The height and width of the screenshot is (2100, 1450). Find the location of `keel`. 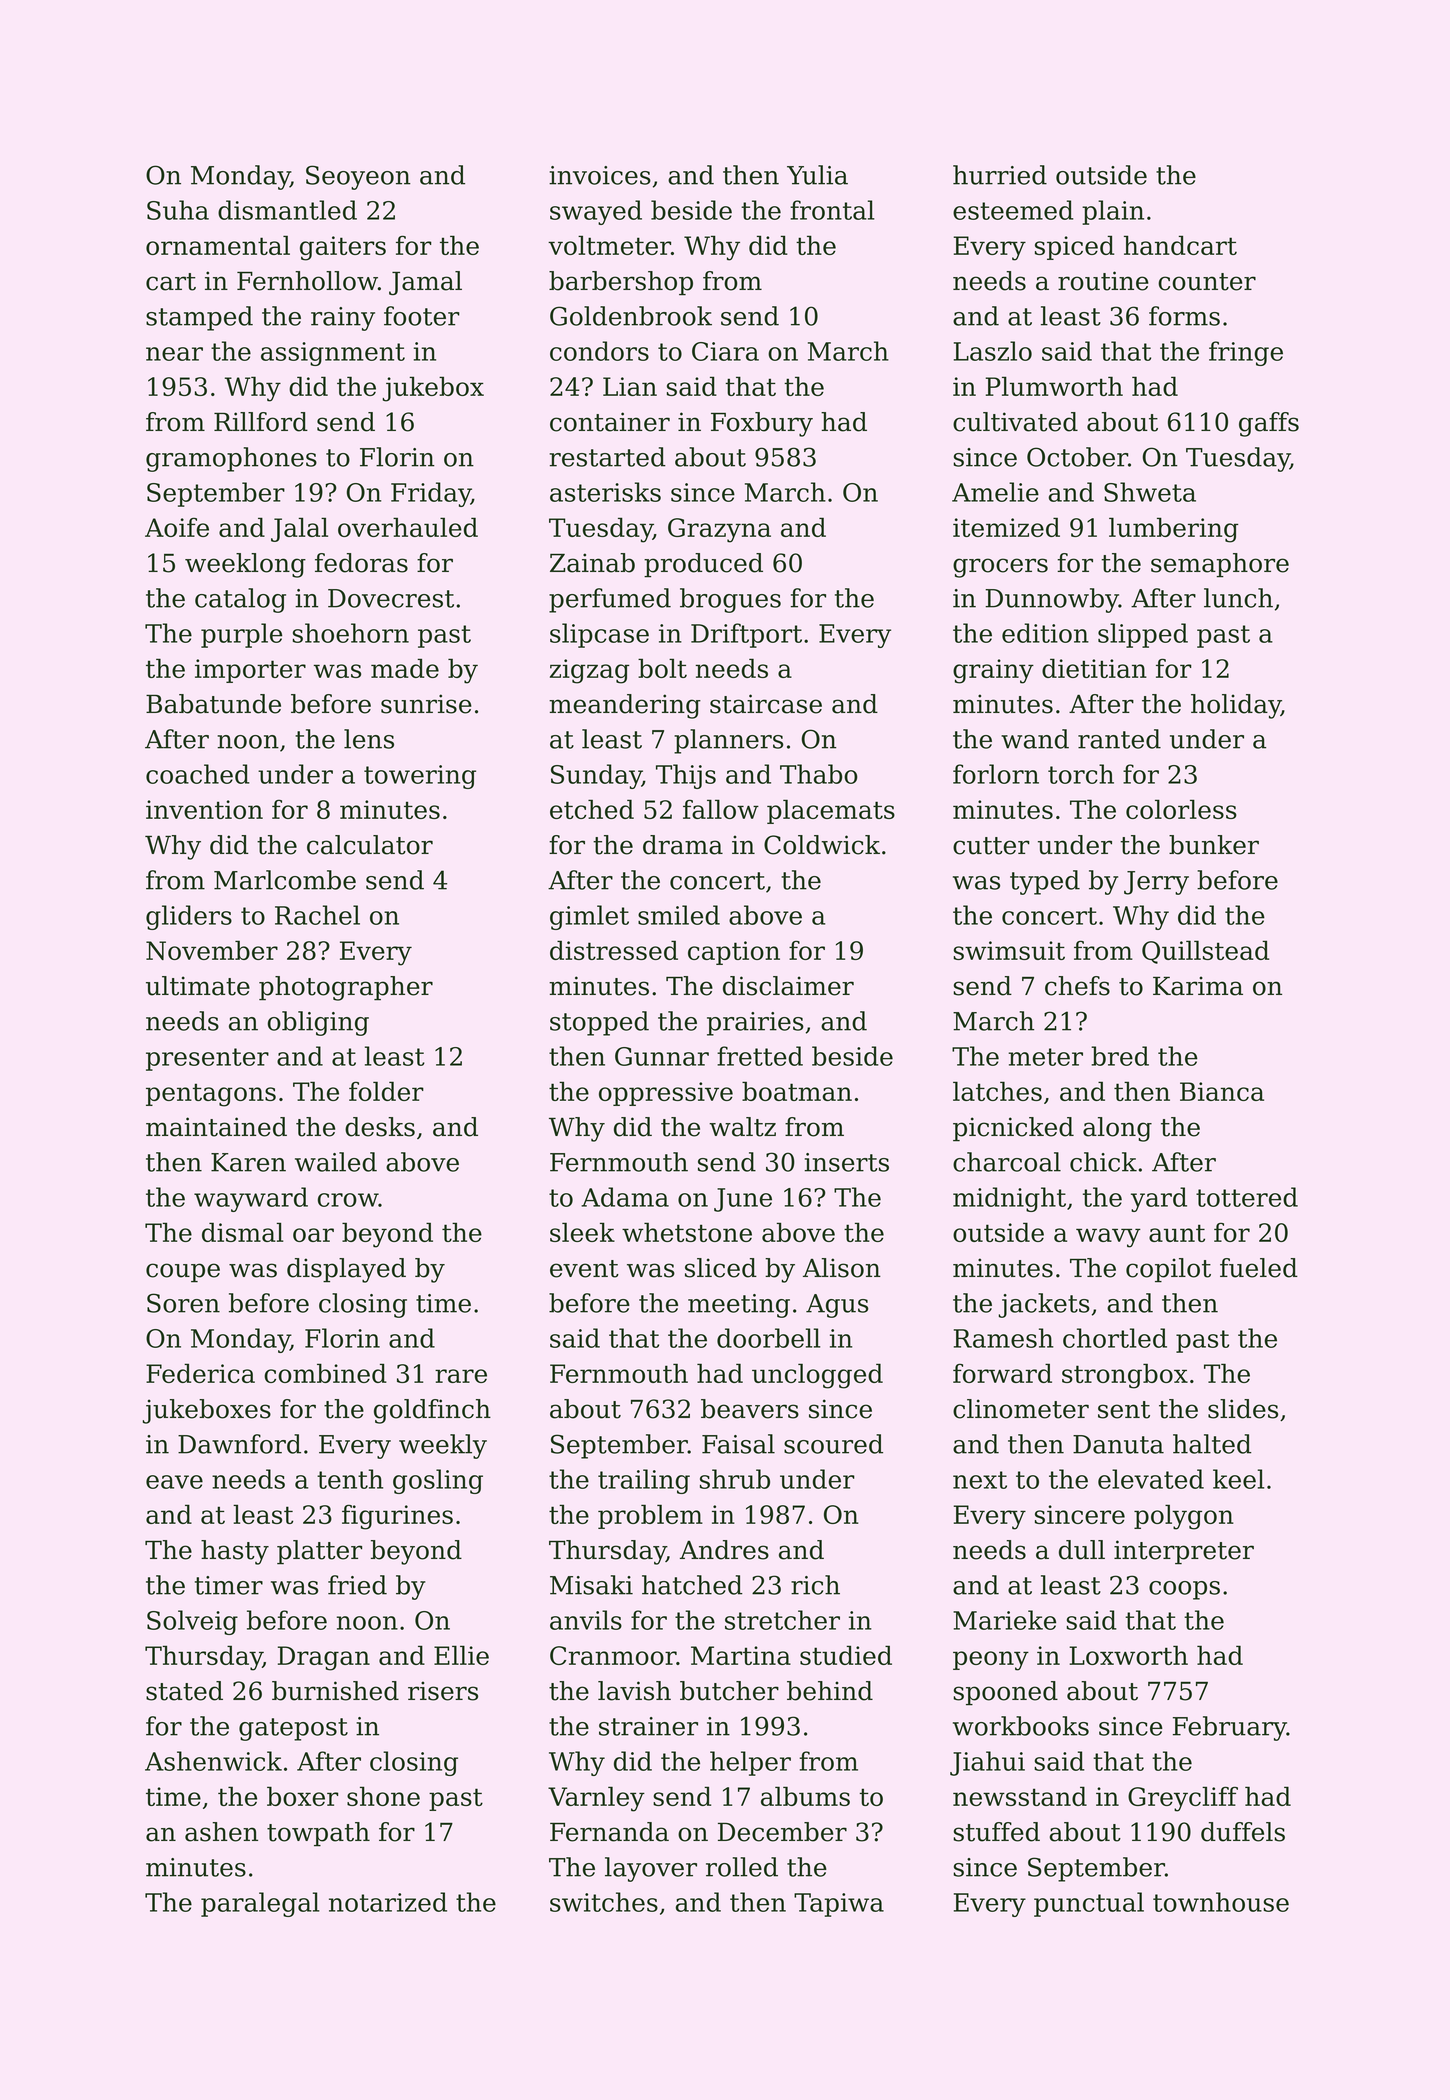

keel is located at coordinates (1238, 1479).
